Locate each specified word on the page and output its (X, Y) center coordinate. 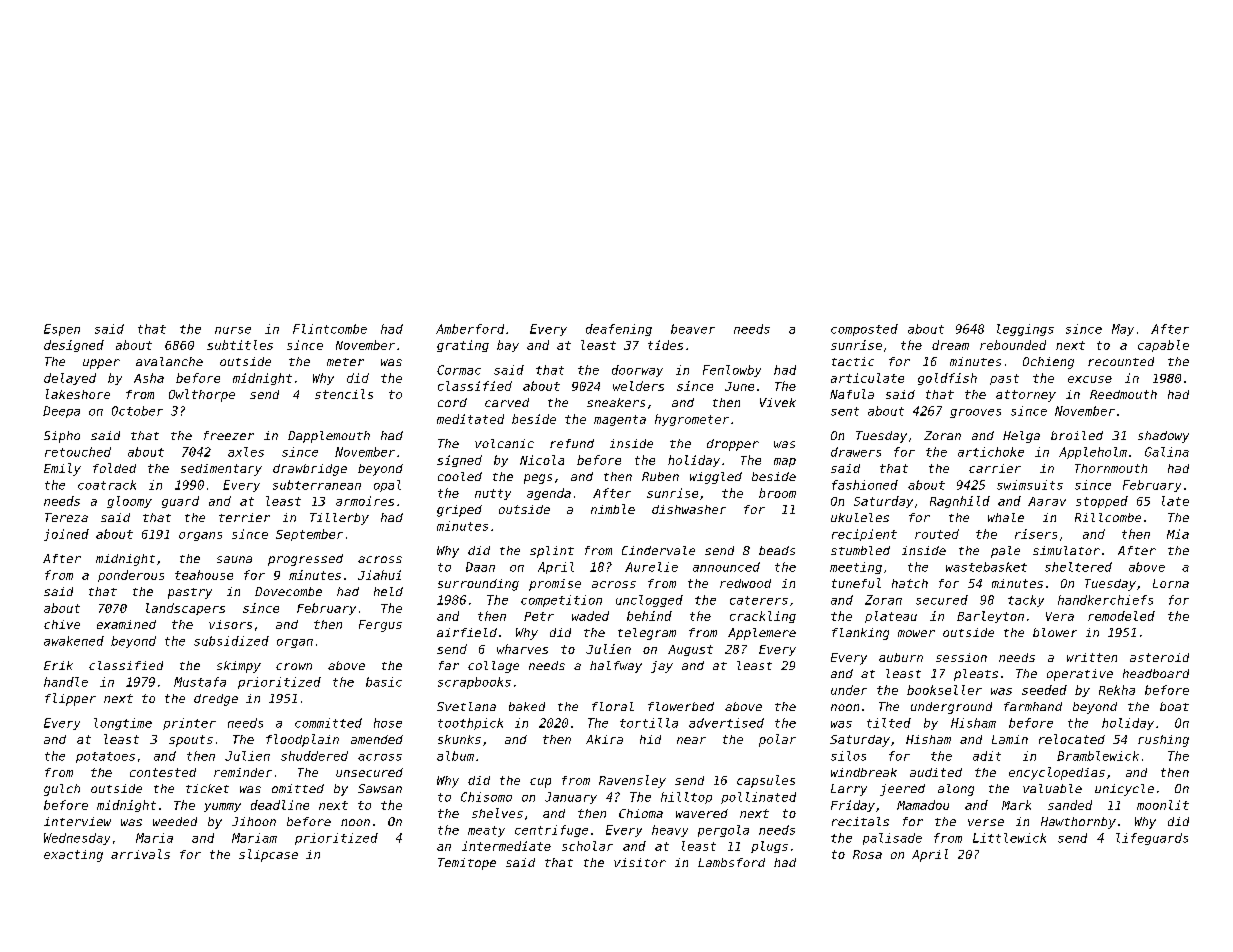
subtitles (240, 345)
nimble (613, 509)
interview (77, 821)
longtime (123, 724)
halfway (616, 667)
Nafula (852, 394)
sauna (234, 559)
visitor (640, 862)
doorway (637, 371)
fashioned (865, 485)
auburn (901, 657)
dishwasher (689, 509)
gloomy (129, 502)
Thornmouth (1111, 468)
